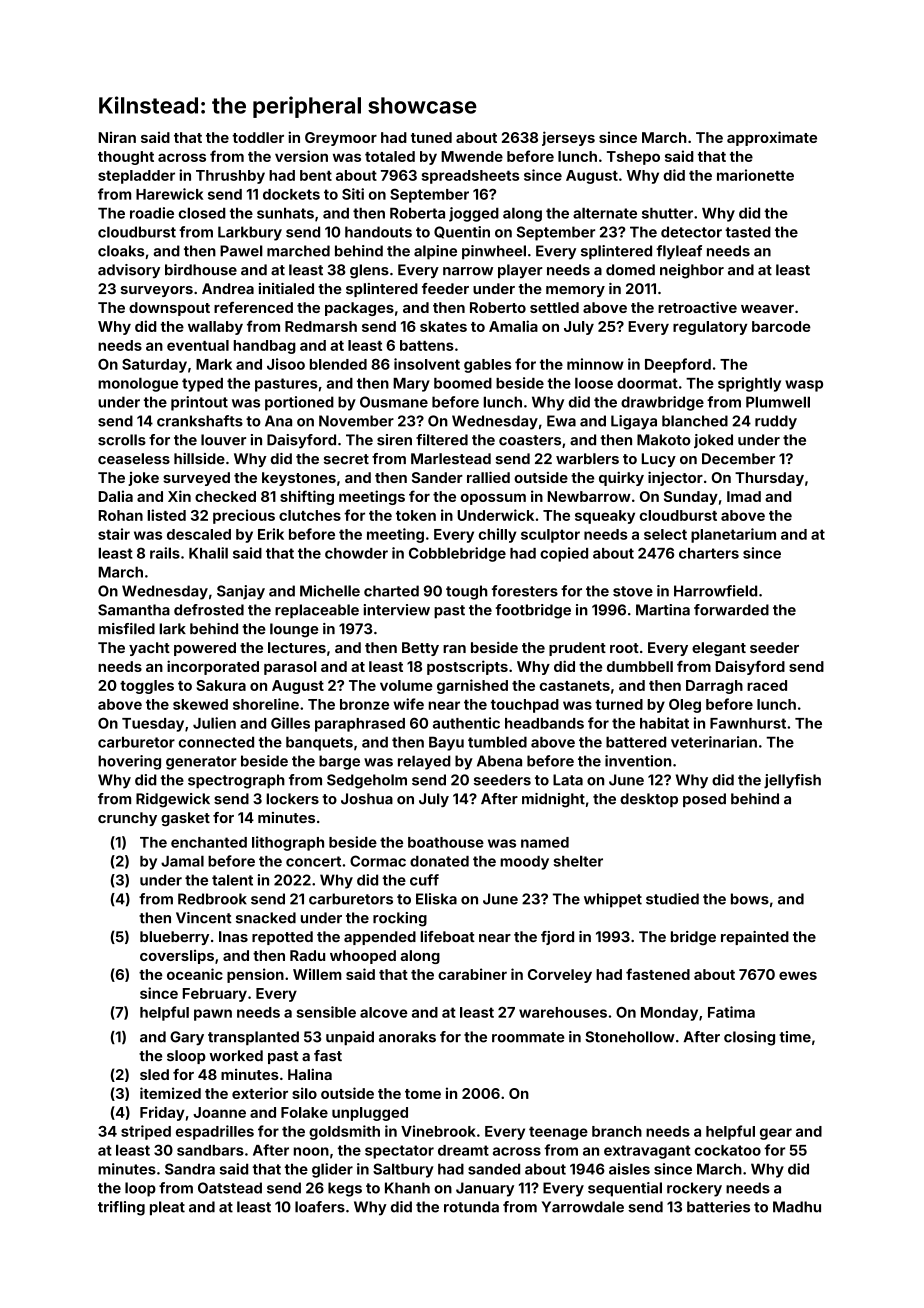  What do you see at coordinates (781, 326) in the page?
I see `barcode` at bounding box center [781, 326].
